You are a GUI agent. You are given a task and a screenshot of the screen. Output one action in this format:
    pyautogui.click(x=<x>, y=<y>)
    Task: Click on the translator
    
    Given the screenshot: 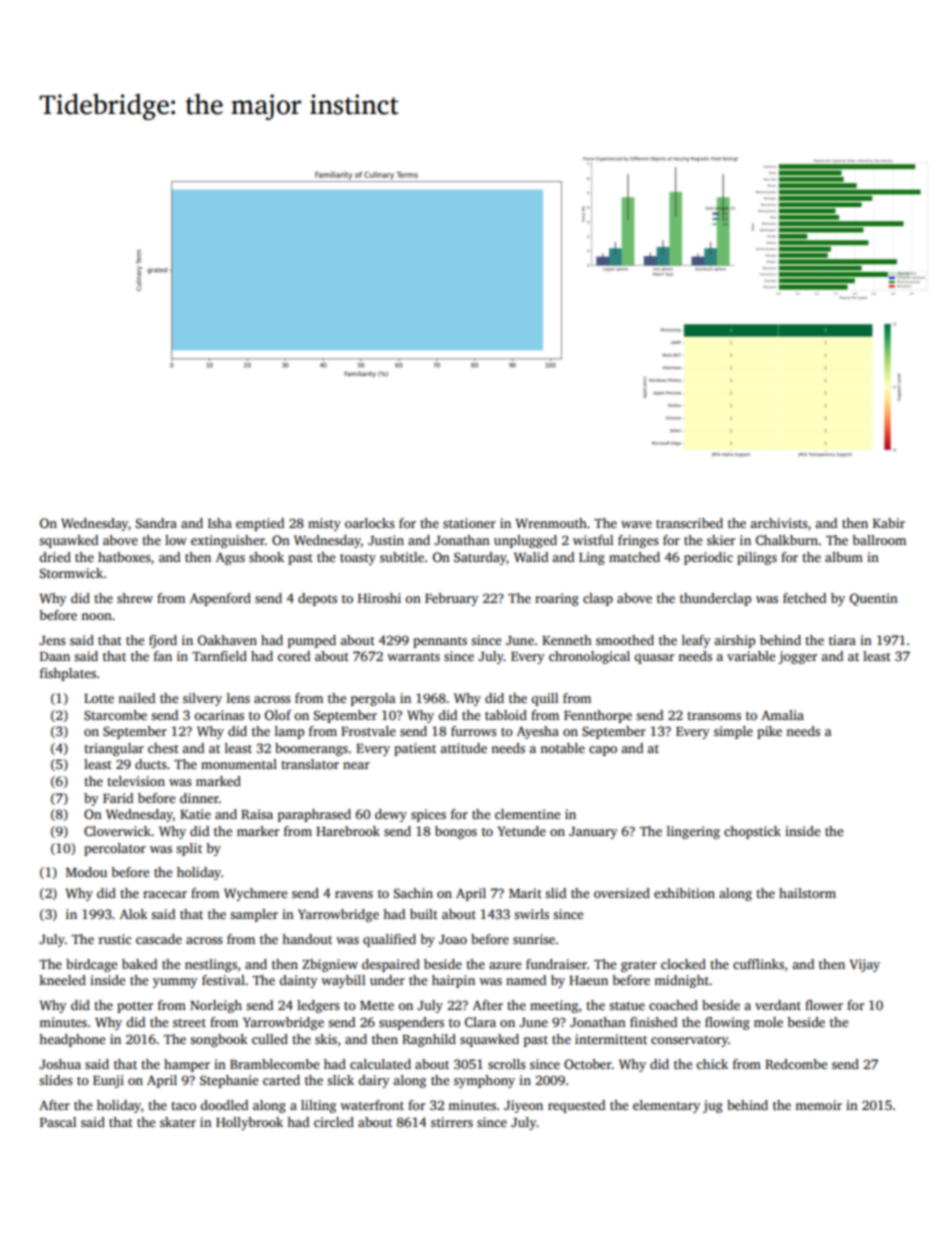 What is the action you would take?
    pyautogui.click(x=310, y=764)
